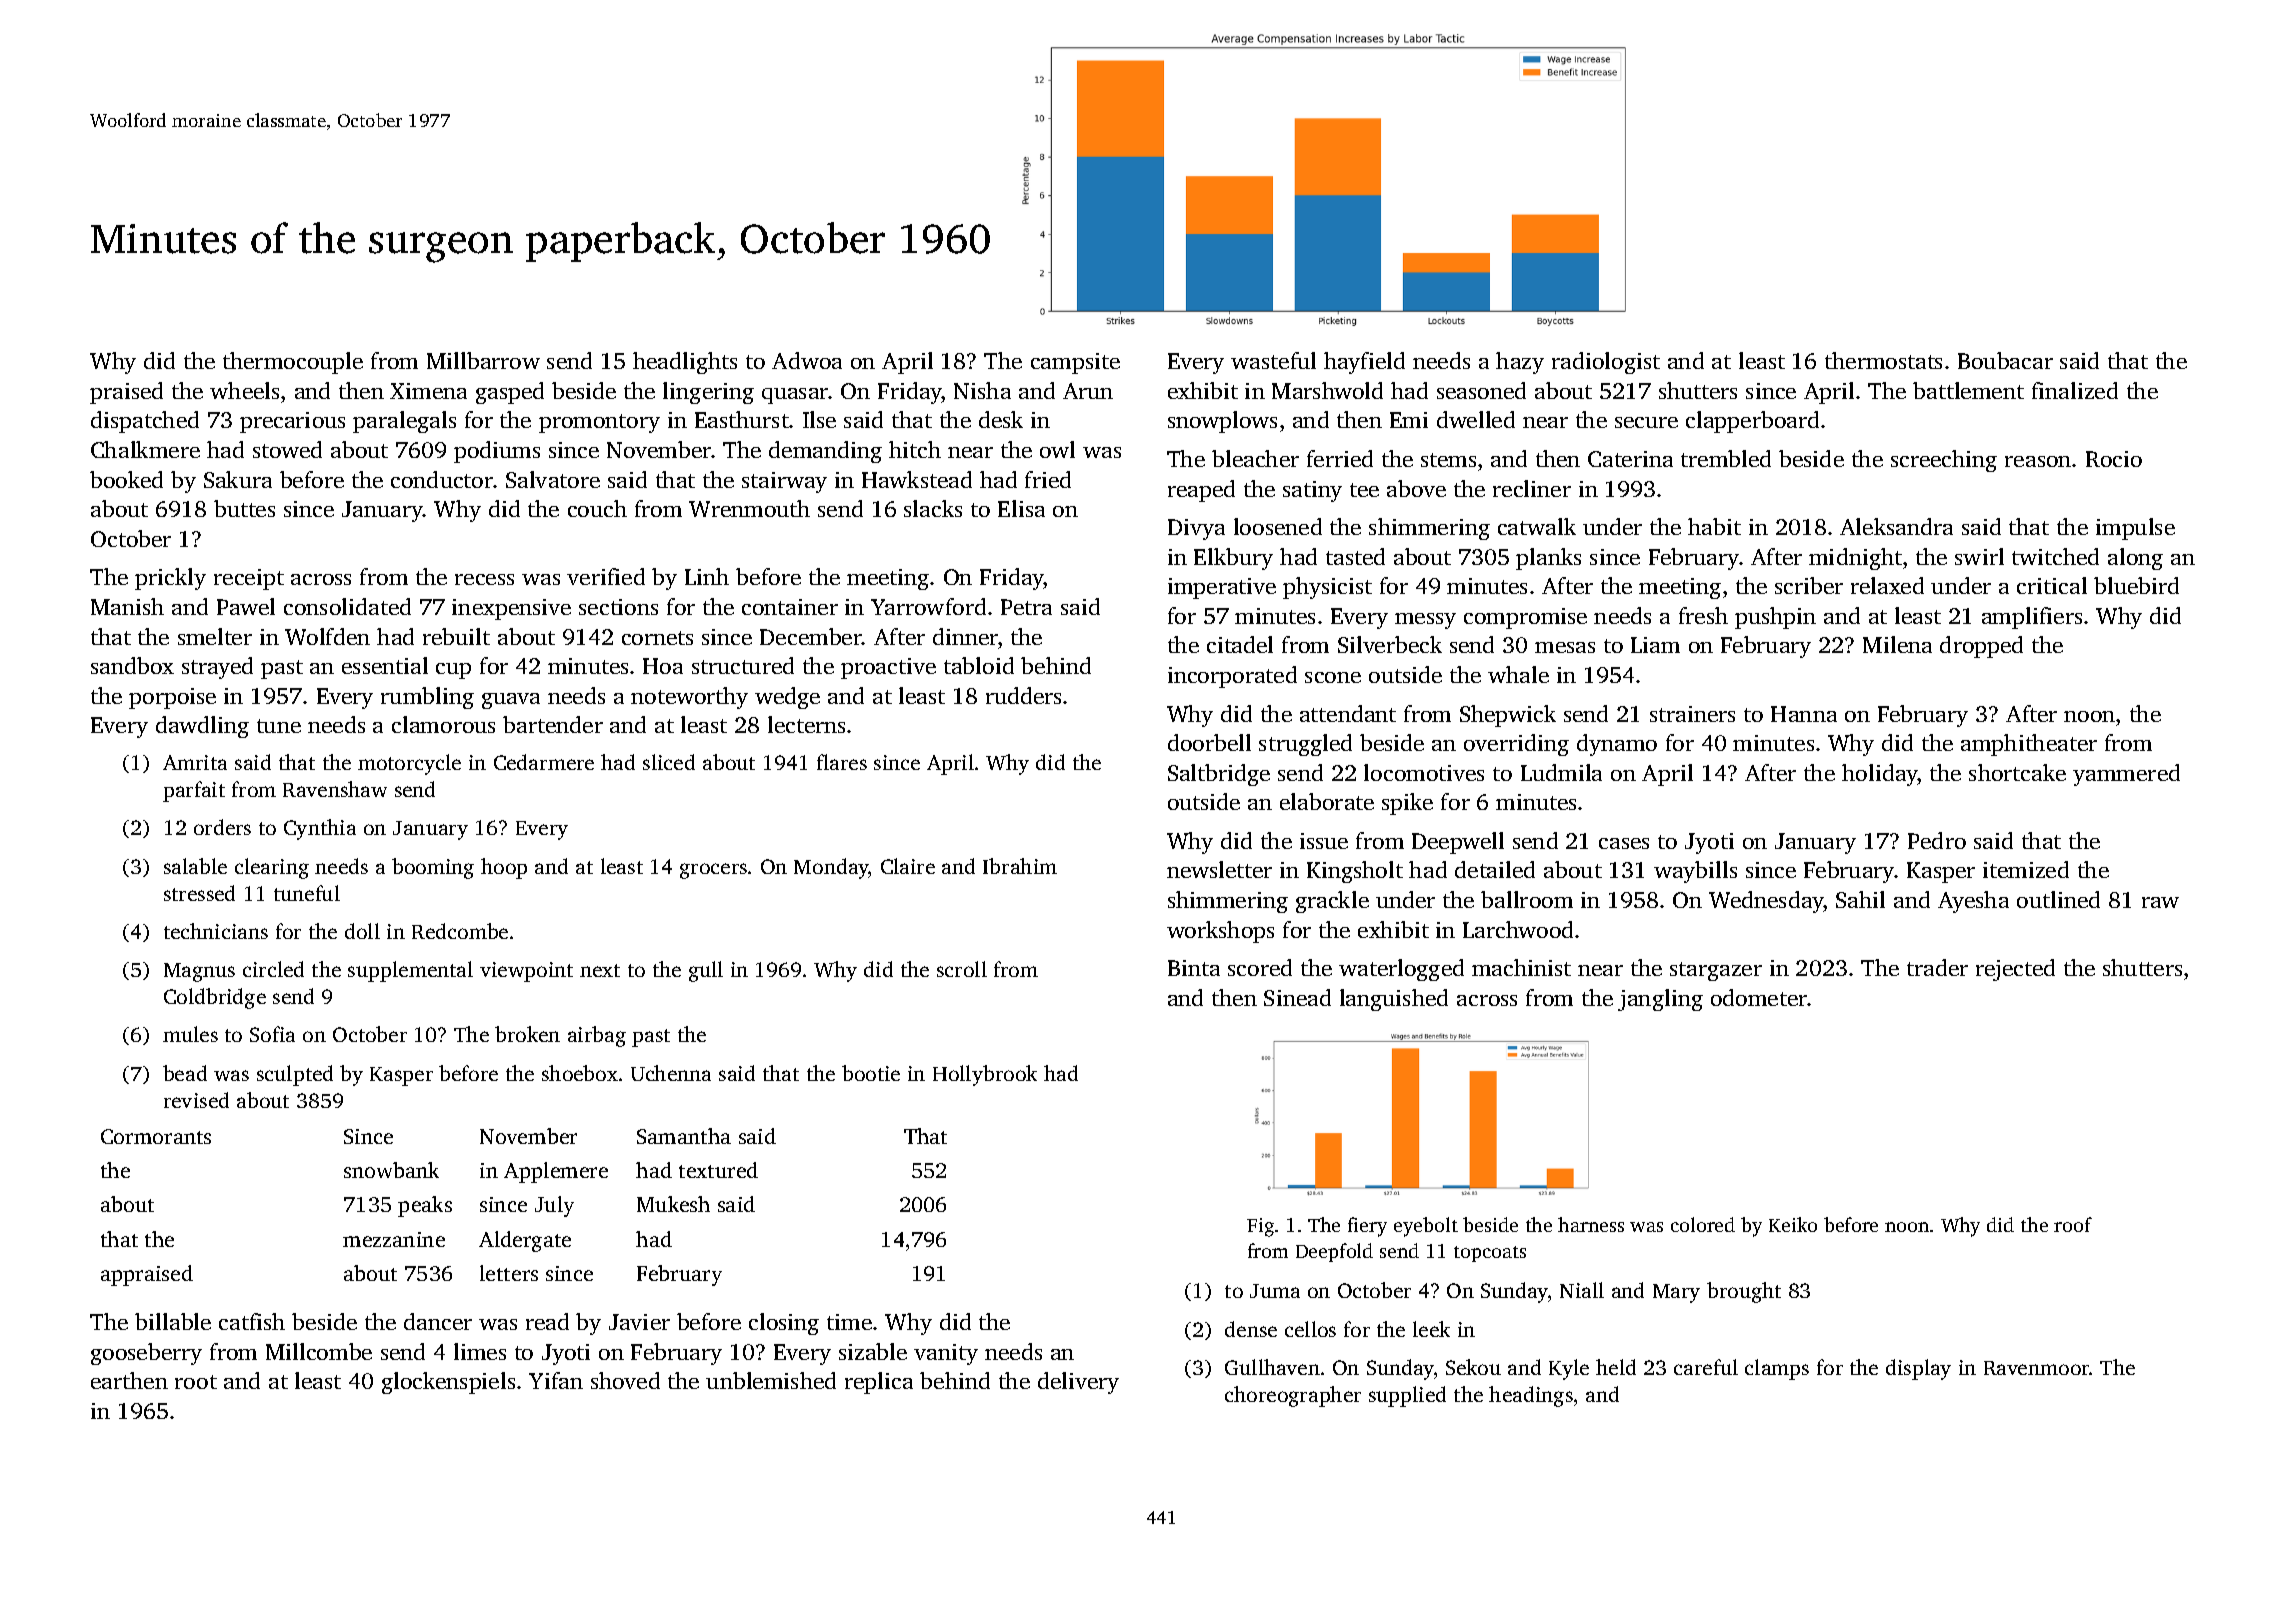  Describe the element at coordinates (871, 1073) in the screenshot. I see `bootie` at that location.
